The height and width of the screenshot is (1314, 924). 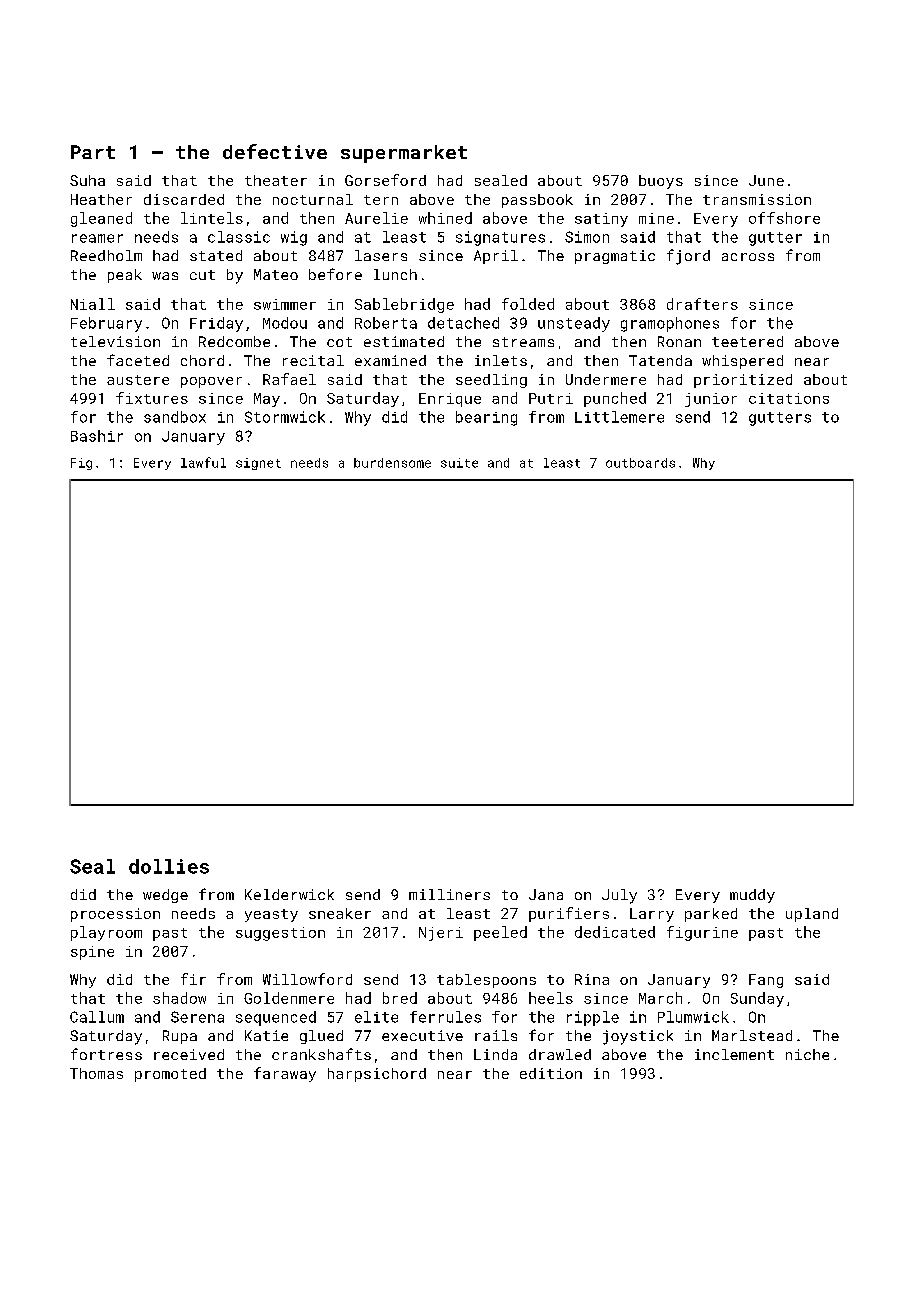 I want to click on Katie, so click(x=266, y=1035).
